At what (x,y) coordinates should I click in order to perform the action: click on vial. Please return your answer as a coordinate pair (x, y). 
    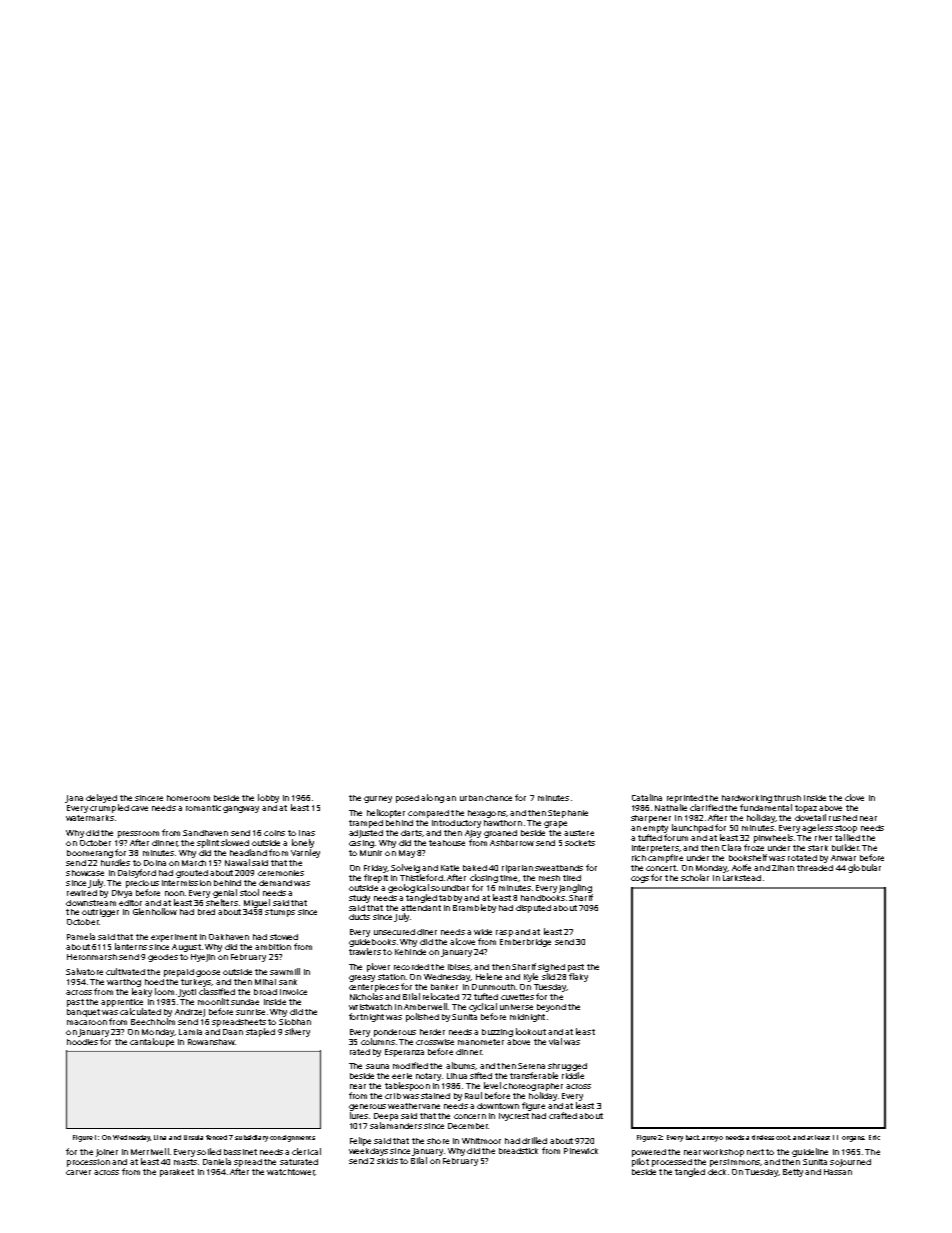
    Looking at the image, I should click on (555, 1041).
